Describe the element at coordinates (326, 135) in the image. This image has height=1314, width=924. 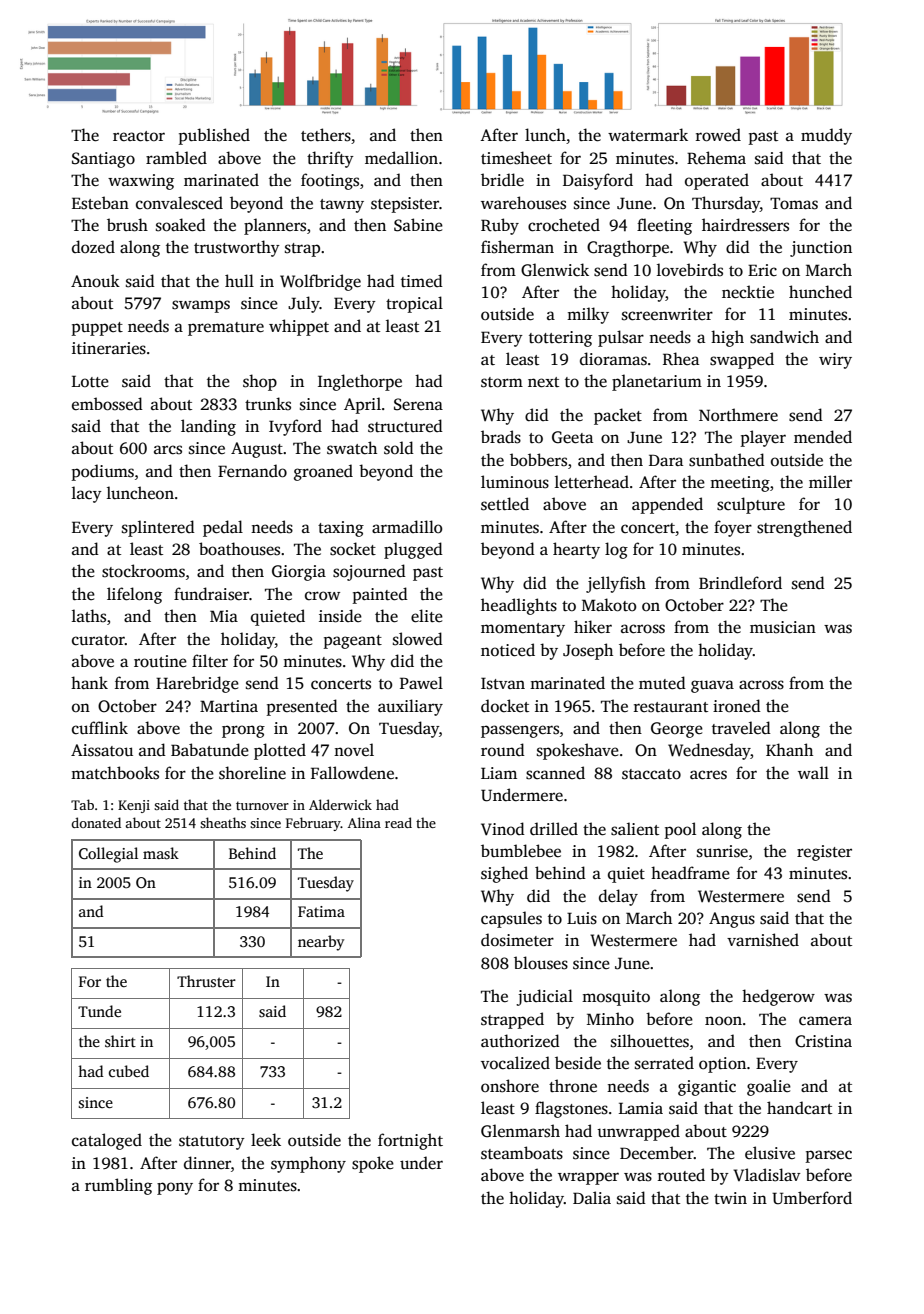
I see `tethers` at that location.
